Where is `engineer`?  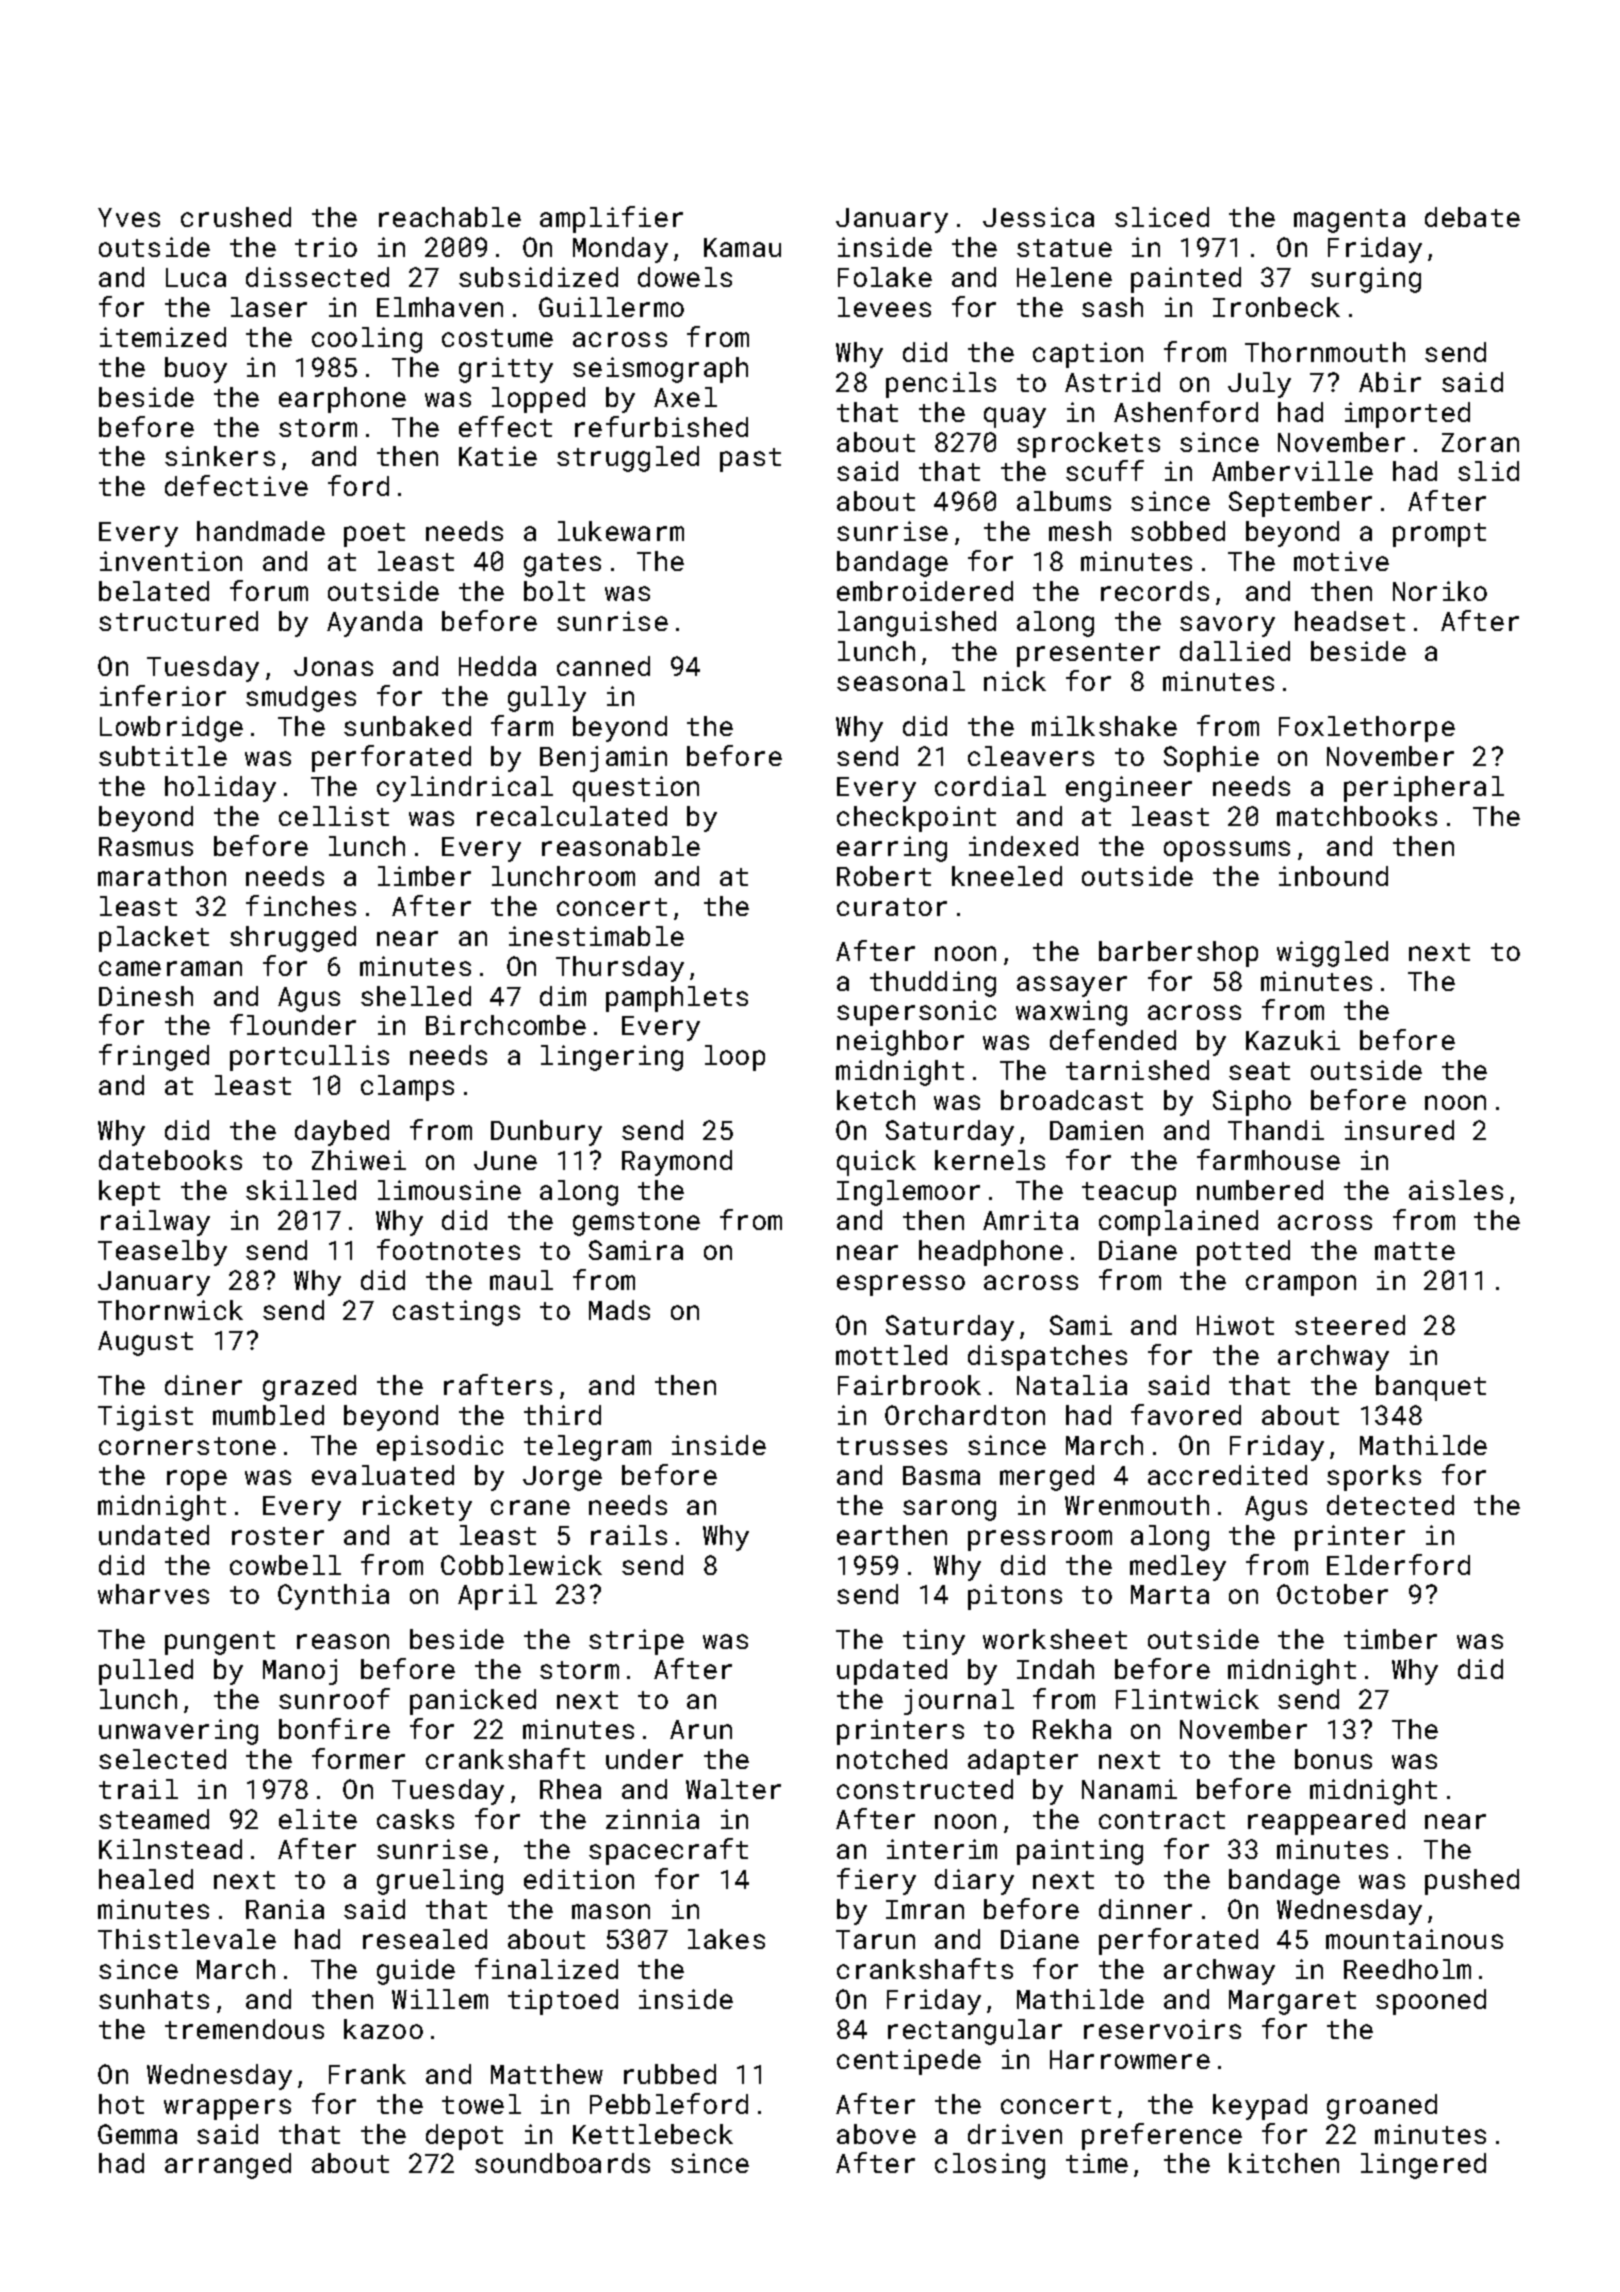 engineer is located at coordinates (1129, 789).
